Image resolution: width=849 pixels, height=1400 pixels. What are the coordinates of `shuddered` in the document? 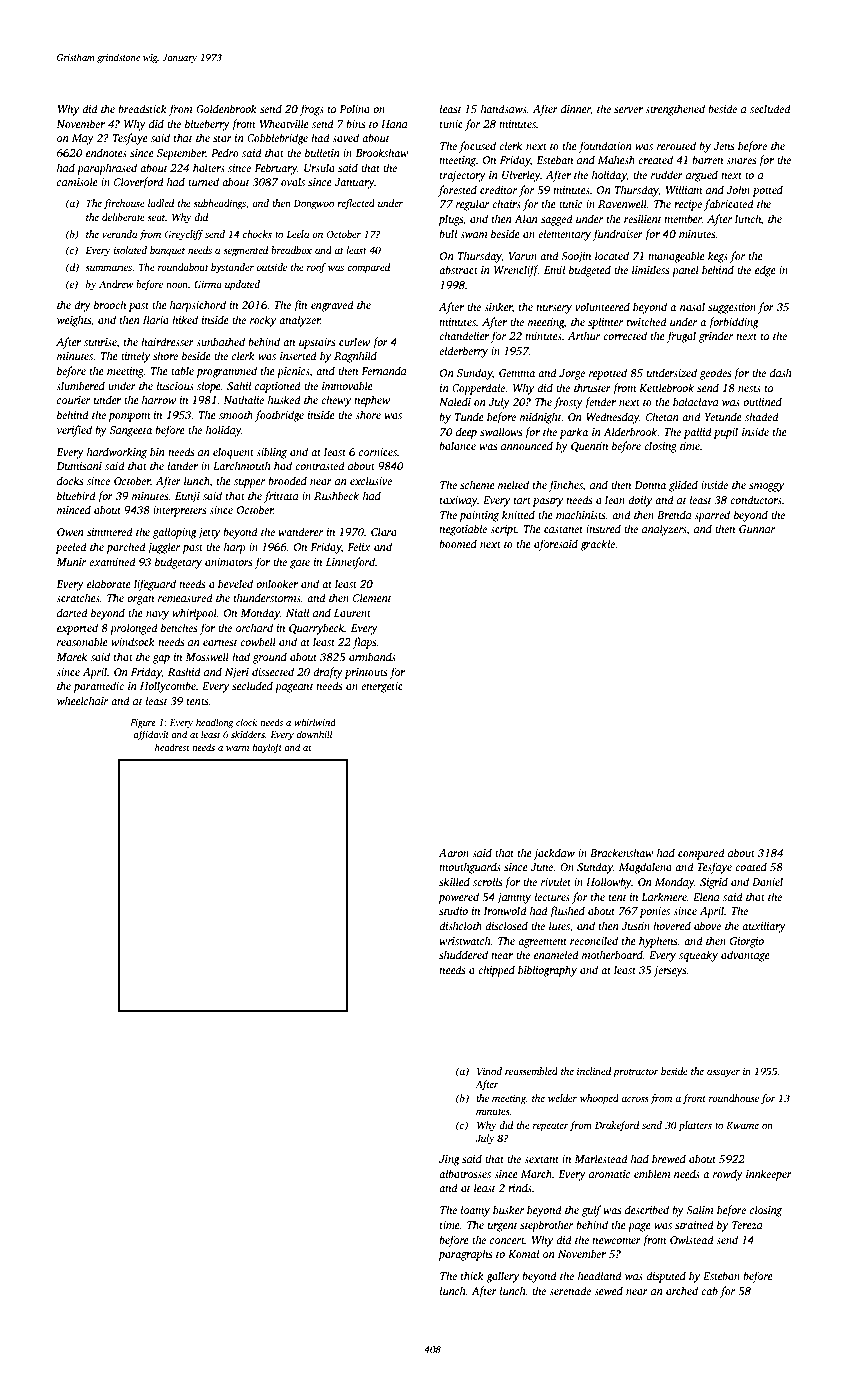 It's located at (463, 954).
